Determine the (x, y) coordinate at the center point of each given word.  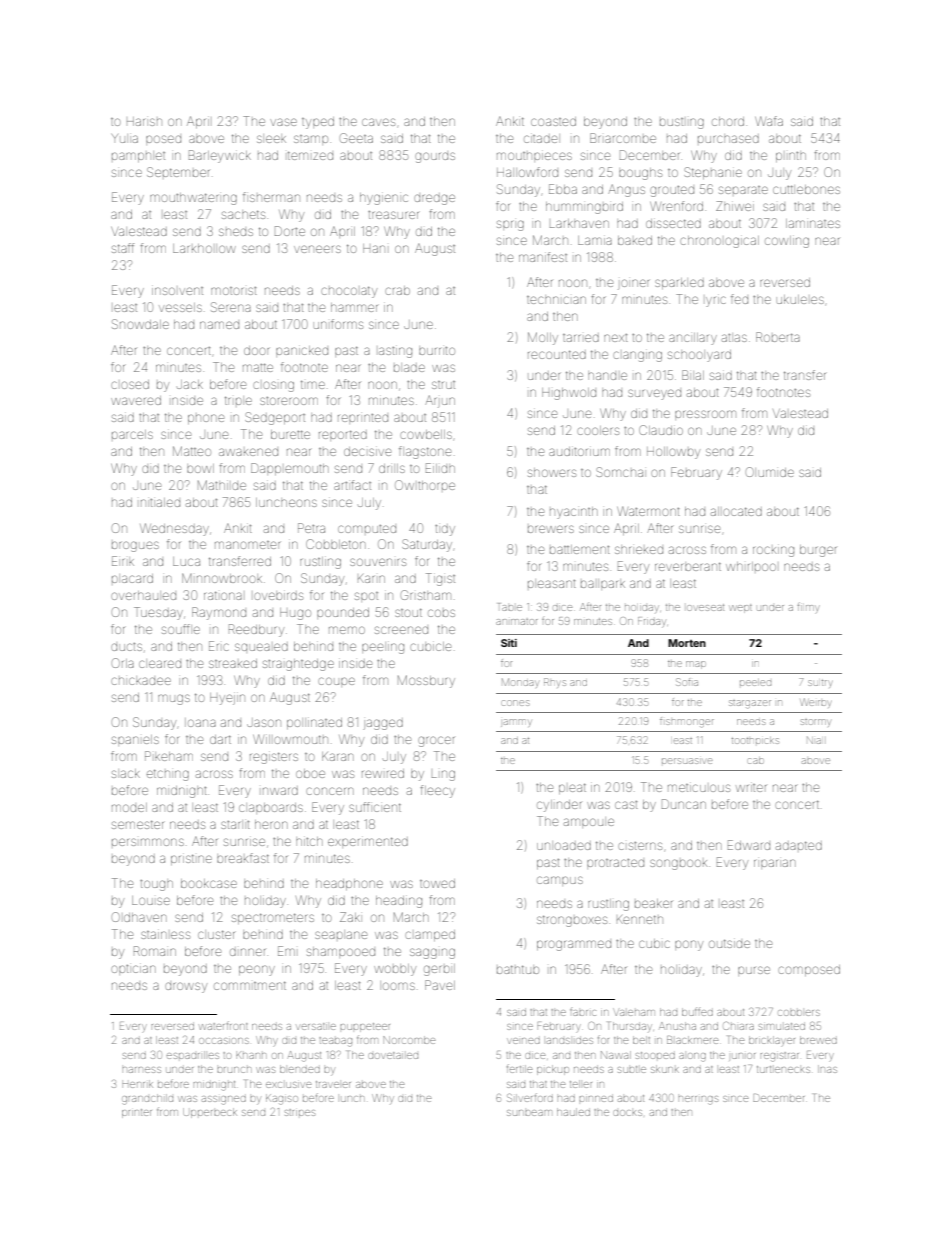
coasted (553, 121)
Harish (144, 121)
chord (728, 121)
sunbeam (529, 1113)
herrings (698, 1100)
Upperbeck (210, 1113)
